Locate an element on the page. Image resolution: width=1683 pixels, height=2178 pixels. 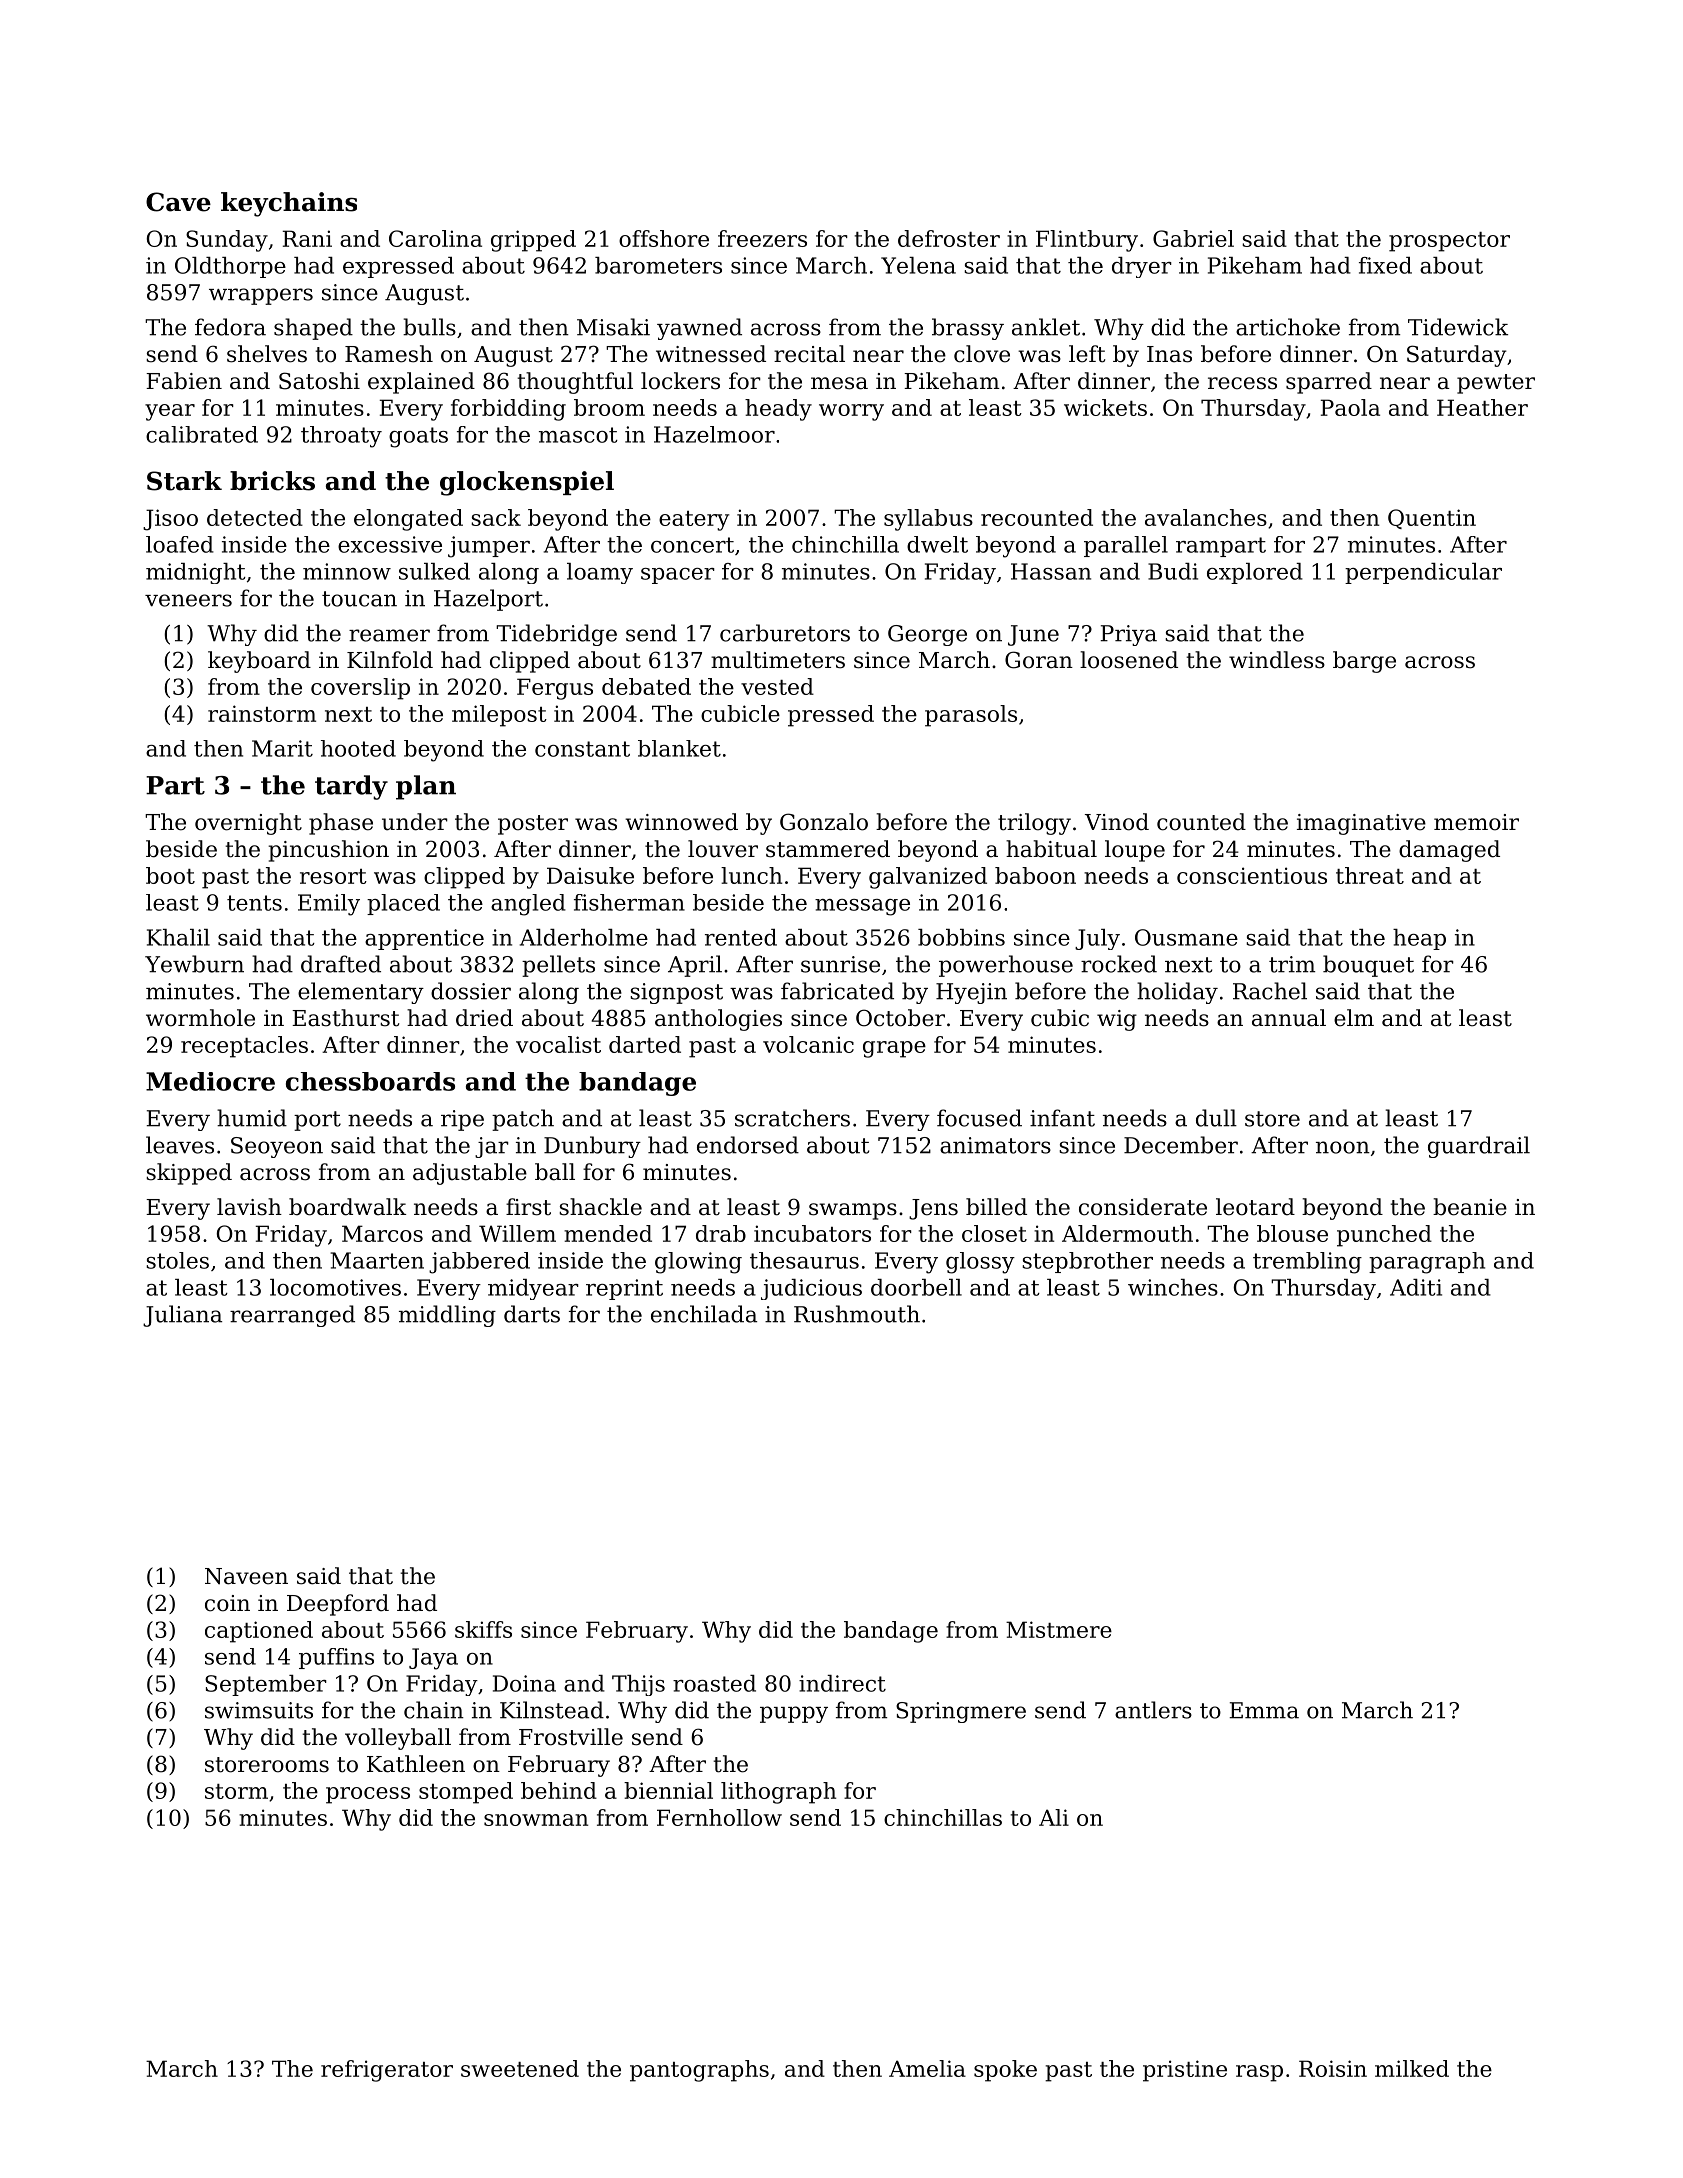
Naveen is located at coordinates (246, 1576).
